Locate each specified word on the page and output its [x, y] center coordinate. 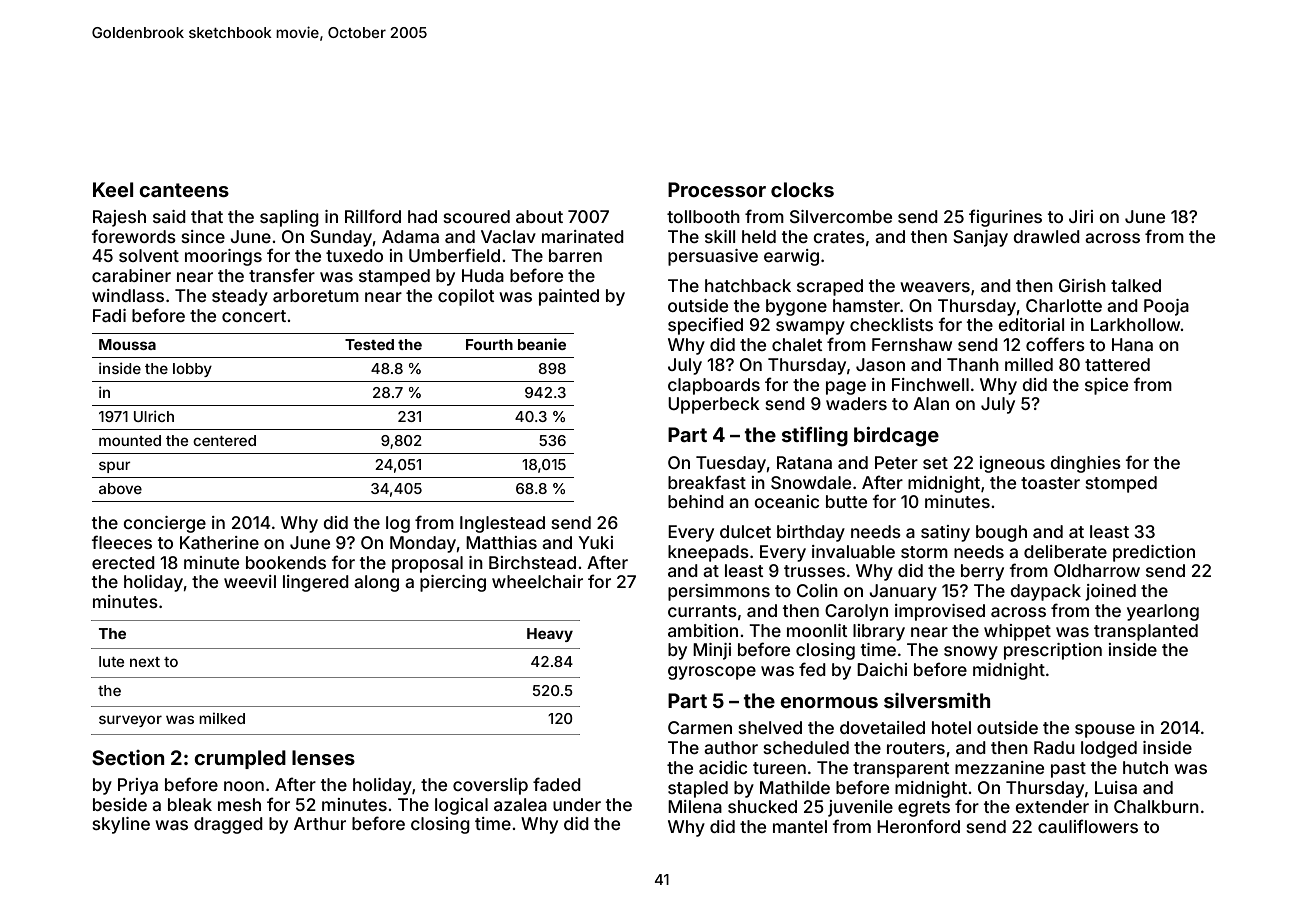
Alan [931, 403]
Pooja [1166, 307]
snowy [971, 653]
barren [575, 255]
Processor [717, 189]
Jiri [1081, 216]
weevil [250, 581]
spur [115, 467]
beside [120, 804]
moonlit [817, 630]
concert [254, 316]
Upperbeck [714, 405]
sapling [289, 218]
